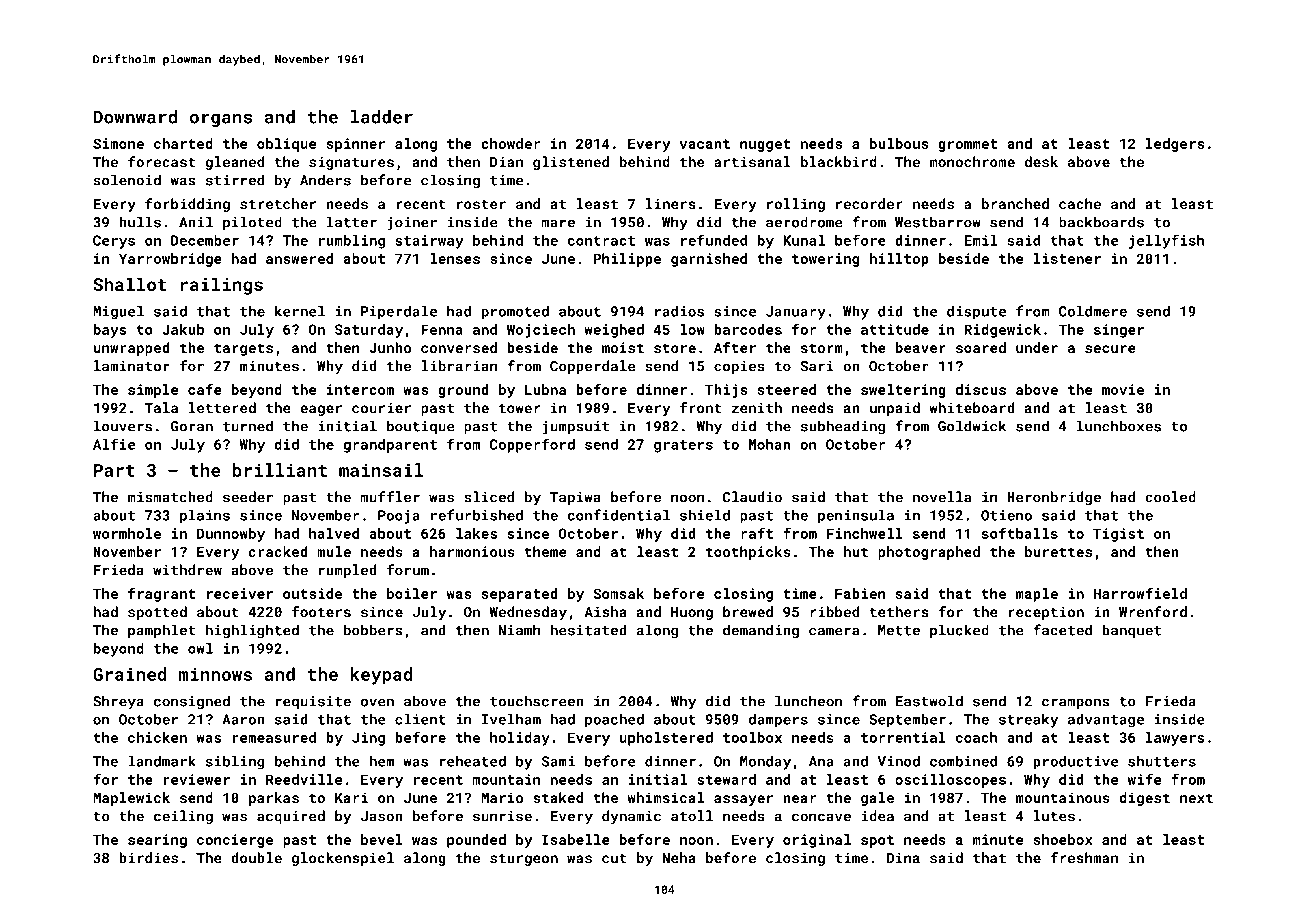 The image size is (1308, 924). I want to click on fragrant, so click(161, 595).
